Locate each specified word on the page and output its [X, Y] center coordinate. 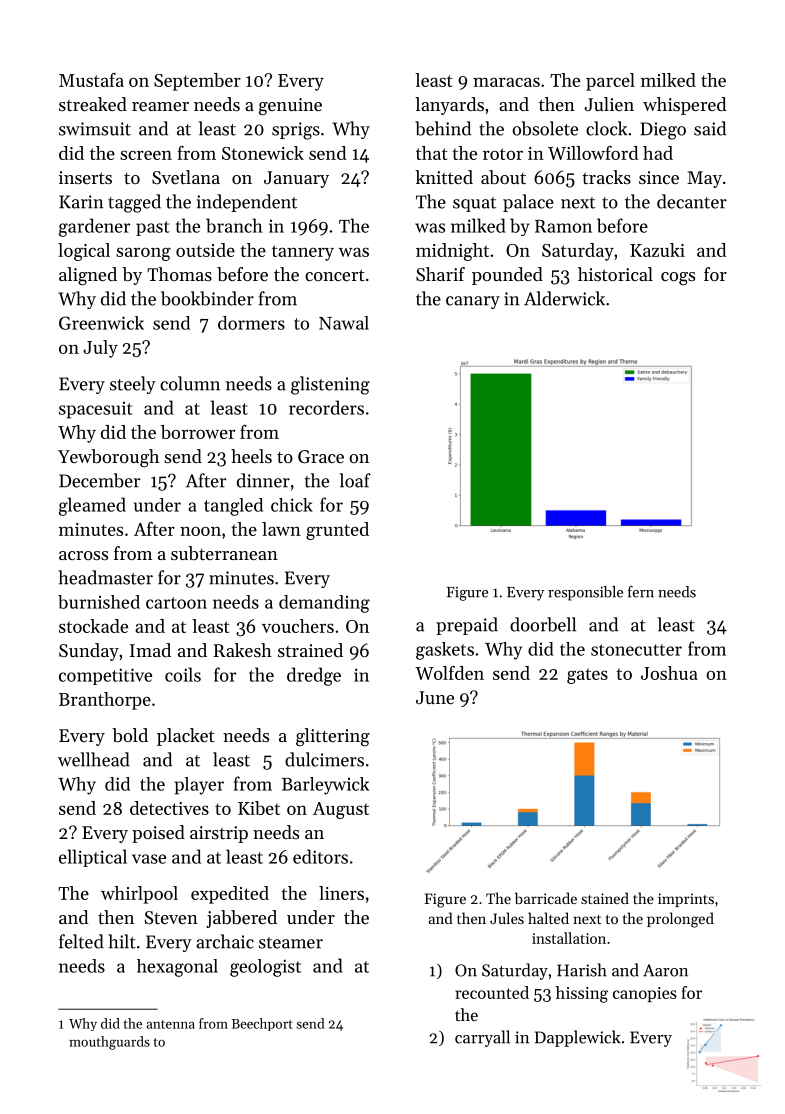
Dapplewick [578, 1038]
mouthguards [109, 1043]
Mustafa [91, 80]
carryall [482, 1038]
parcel [610, 82]
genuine [290, 107]
